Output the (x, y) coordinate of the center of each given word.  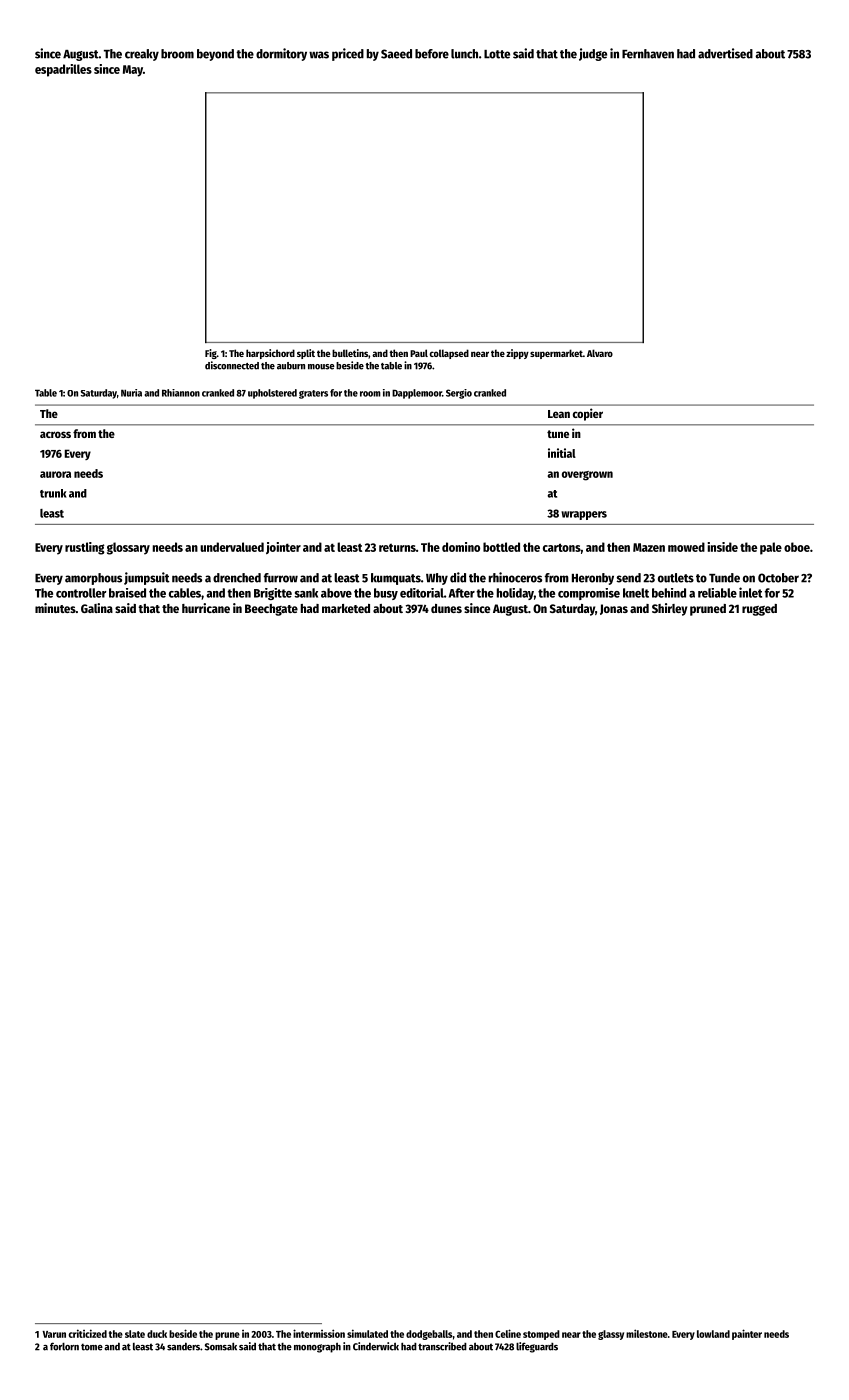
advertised (725, 53)
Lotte (497, 54)
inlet (750, 592)
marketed (346, 608)
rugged (759, 610)
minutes (55, 608)
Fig (211, 354)
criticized (88, 1333)
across (55, 434)
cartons (562, 547)
